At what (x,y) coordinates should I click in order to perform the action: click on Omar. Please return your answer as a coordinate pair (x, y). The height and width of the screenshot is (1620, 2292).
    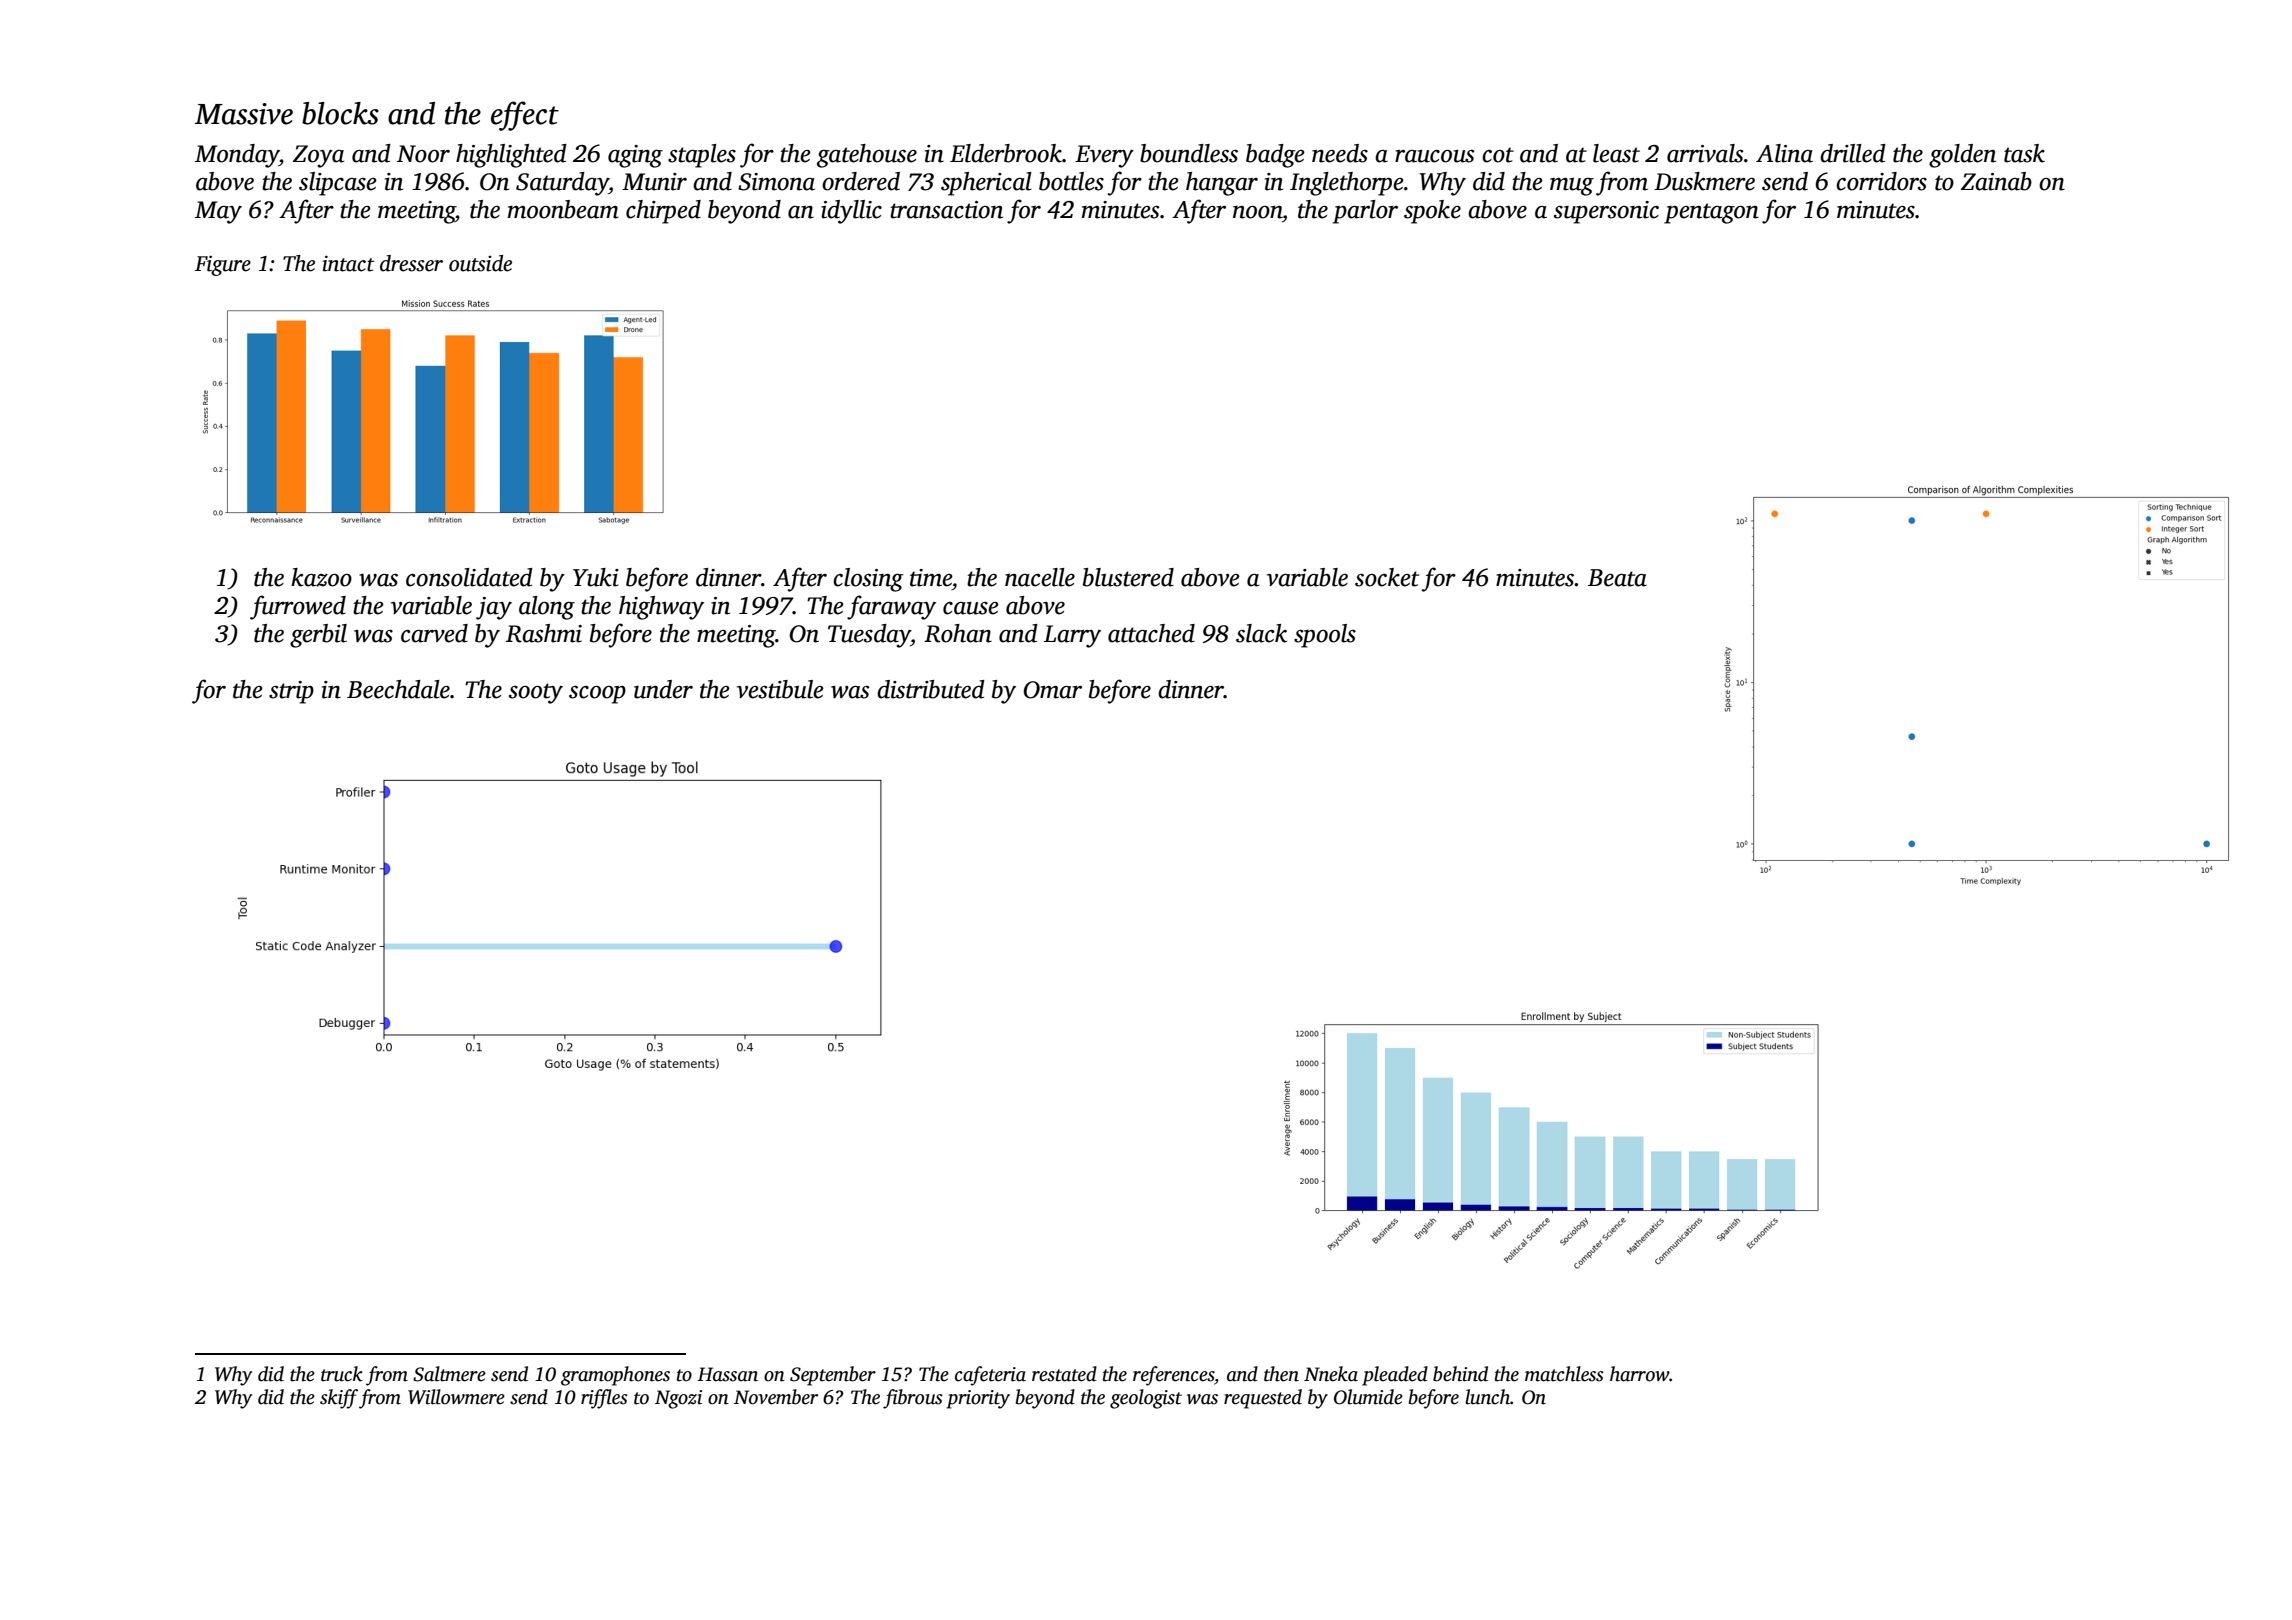
    Looking at the image, I should click on (1052, 690).
